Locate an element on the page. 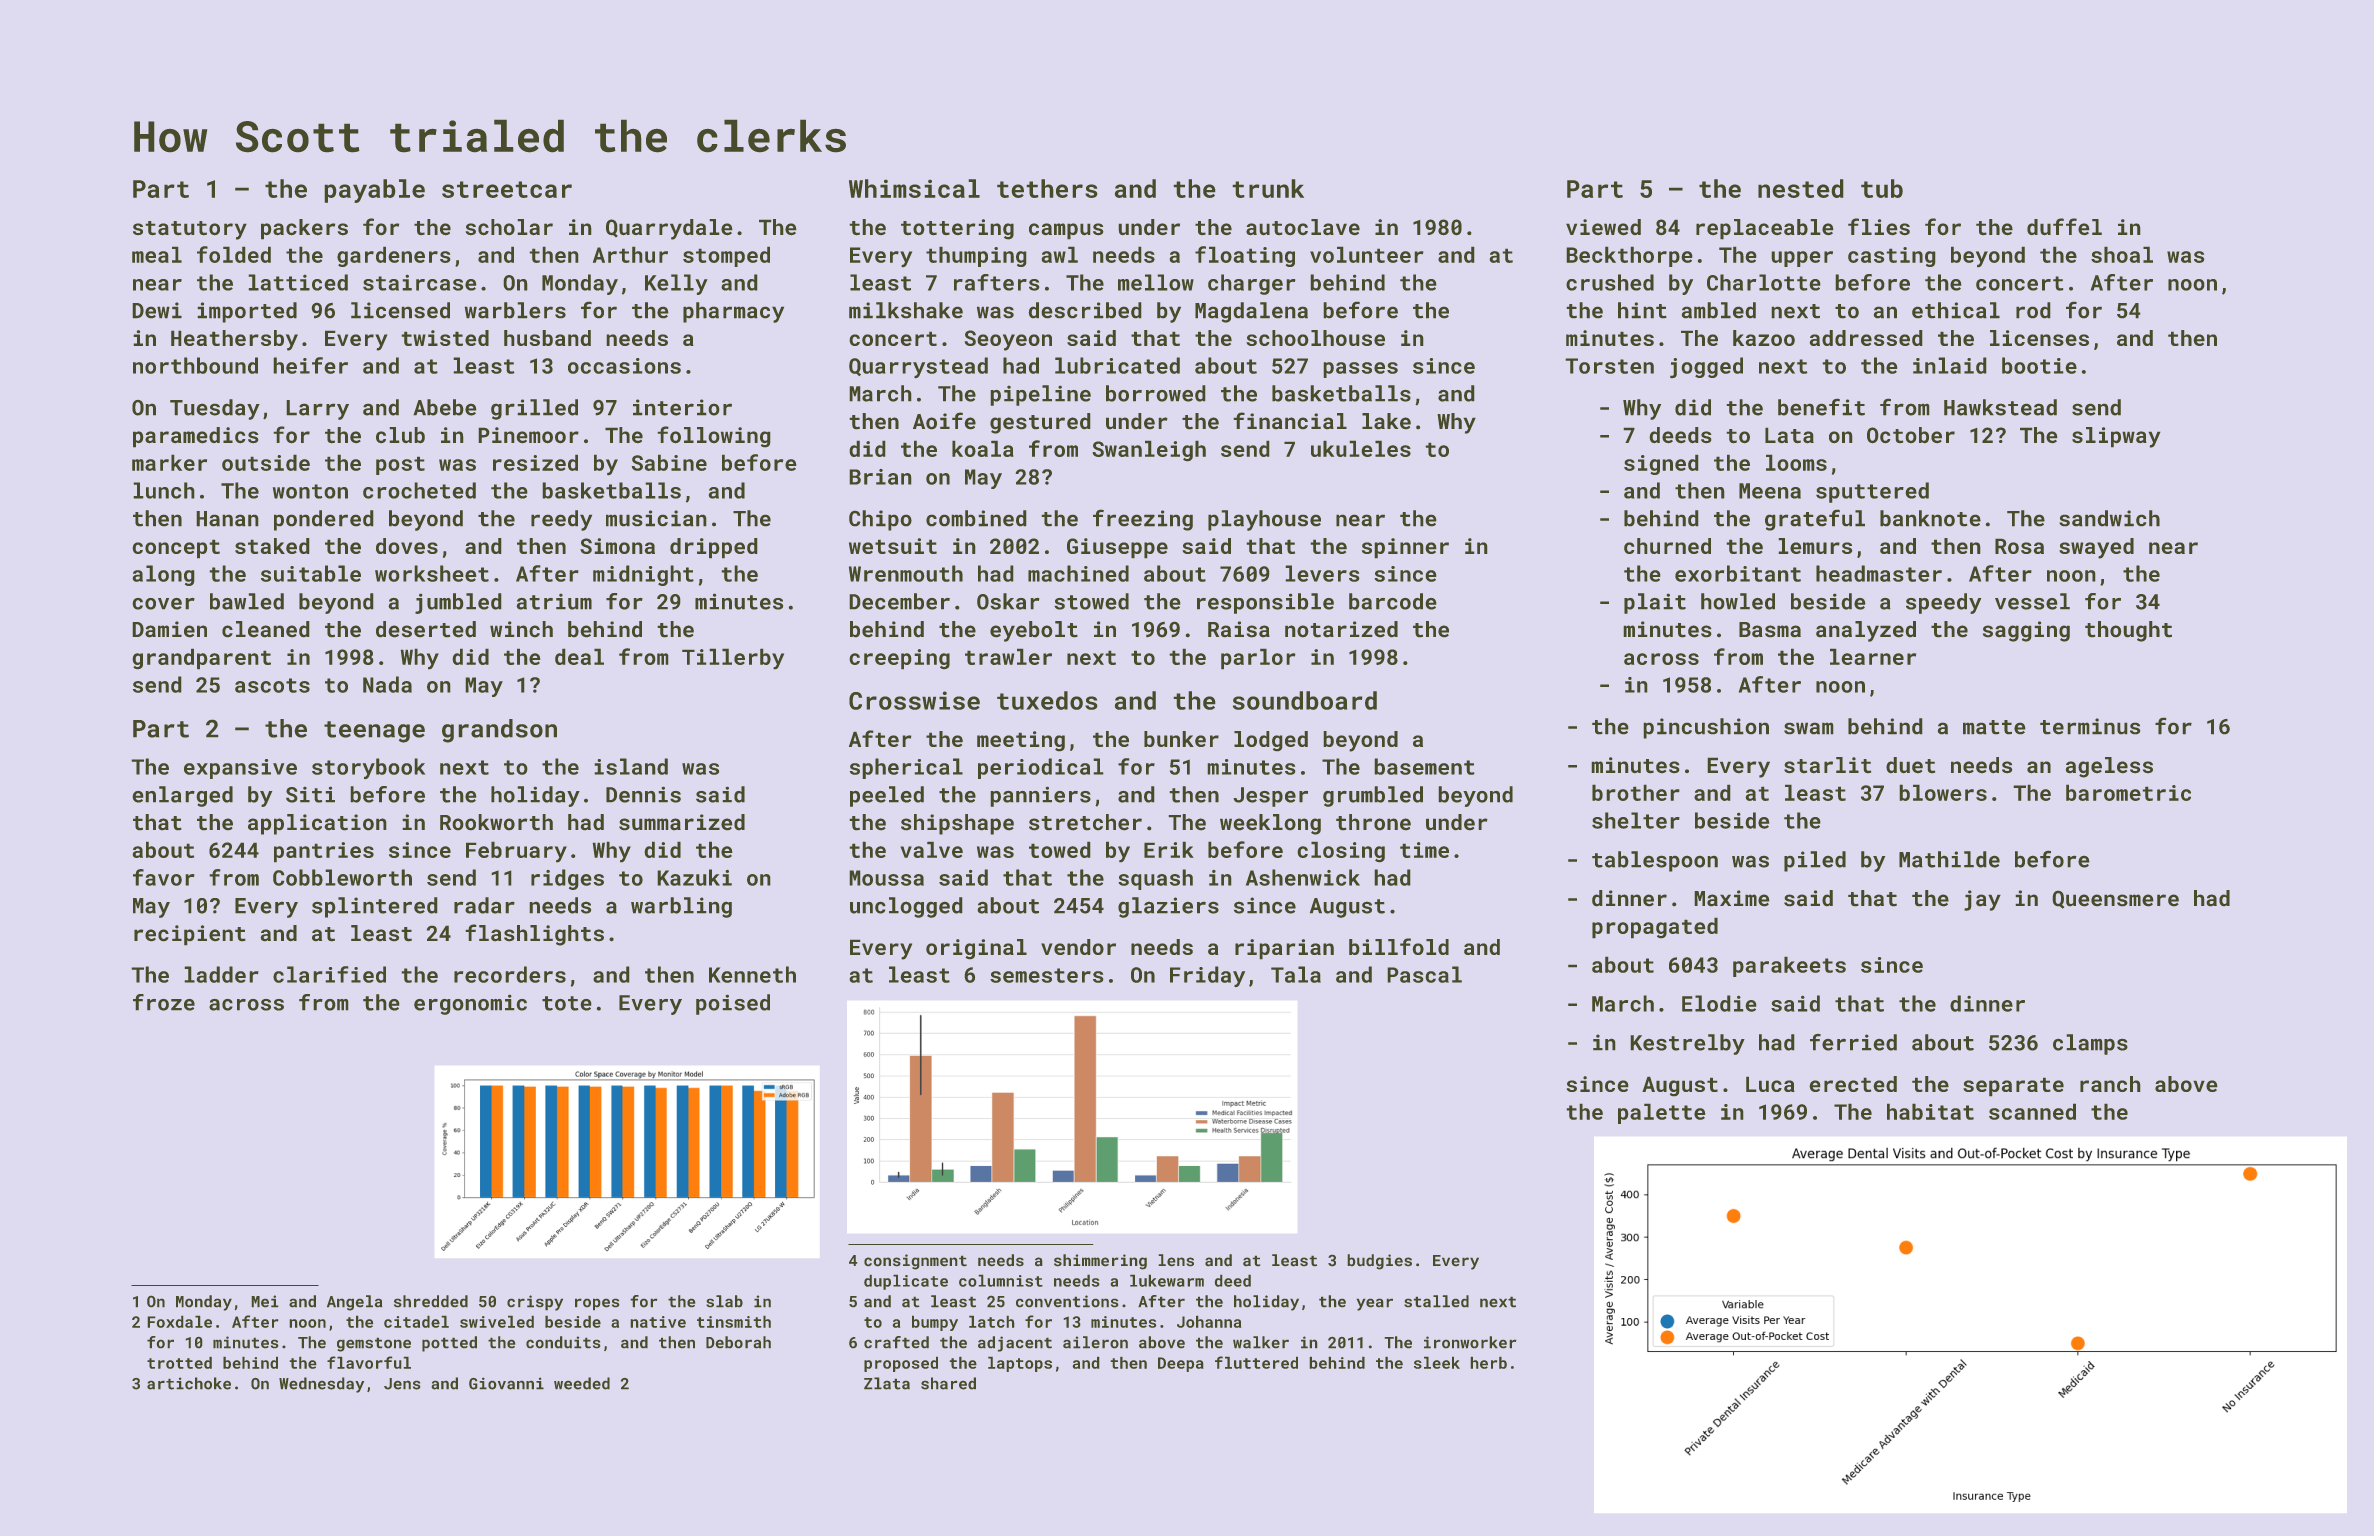  panniers is located at coordinates (1041, 797).
